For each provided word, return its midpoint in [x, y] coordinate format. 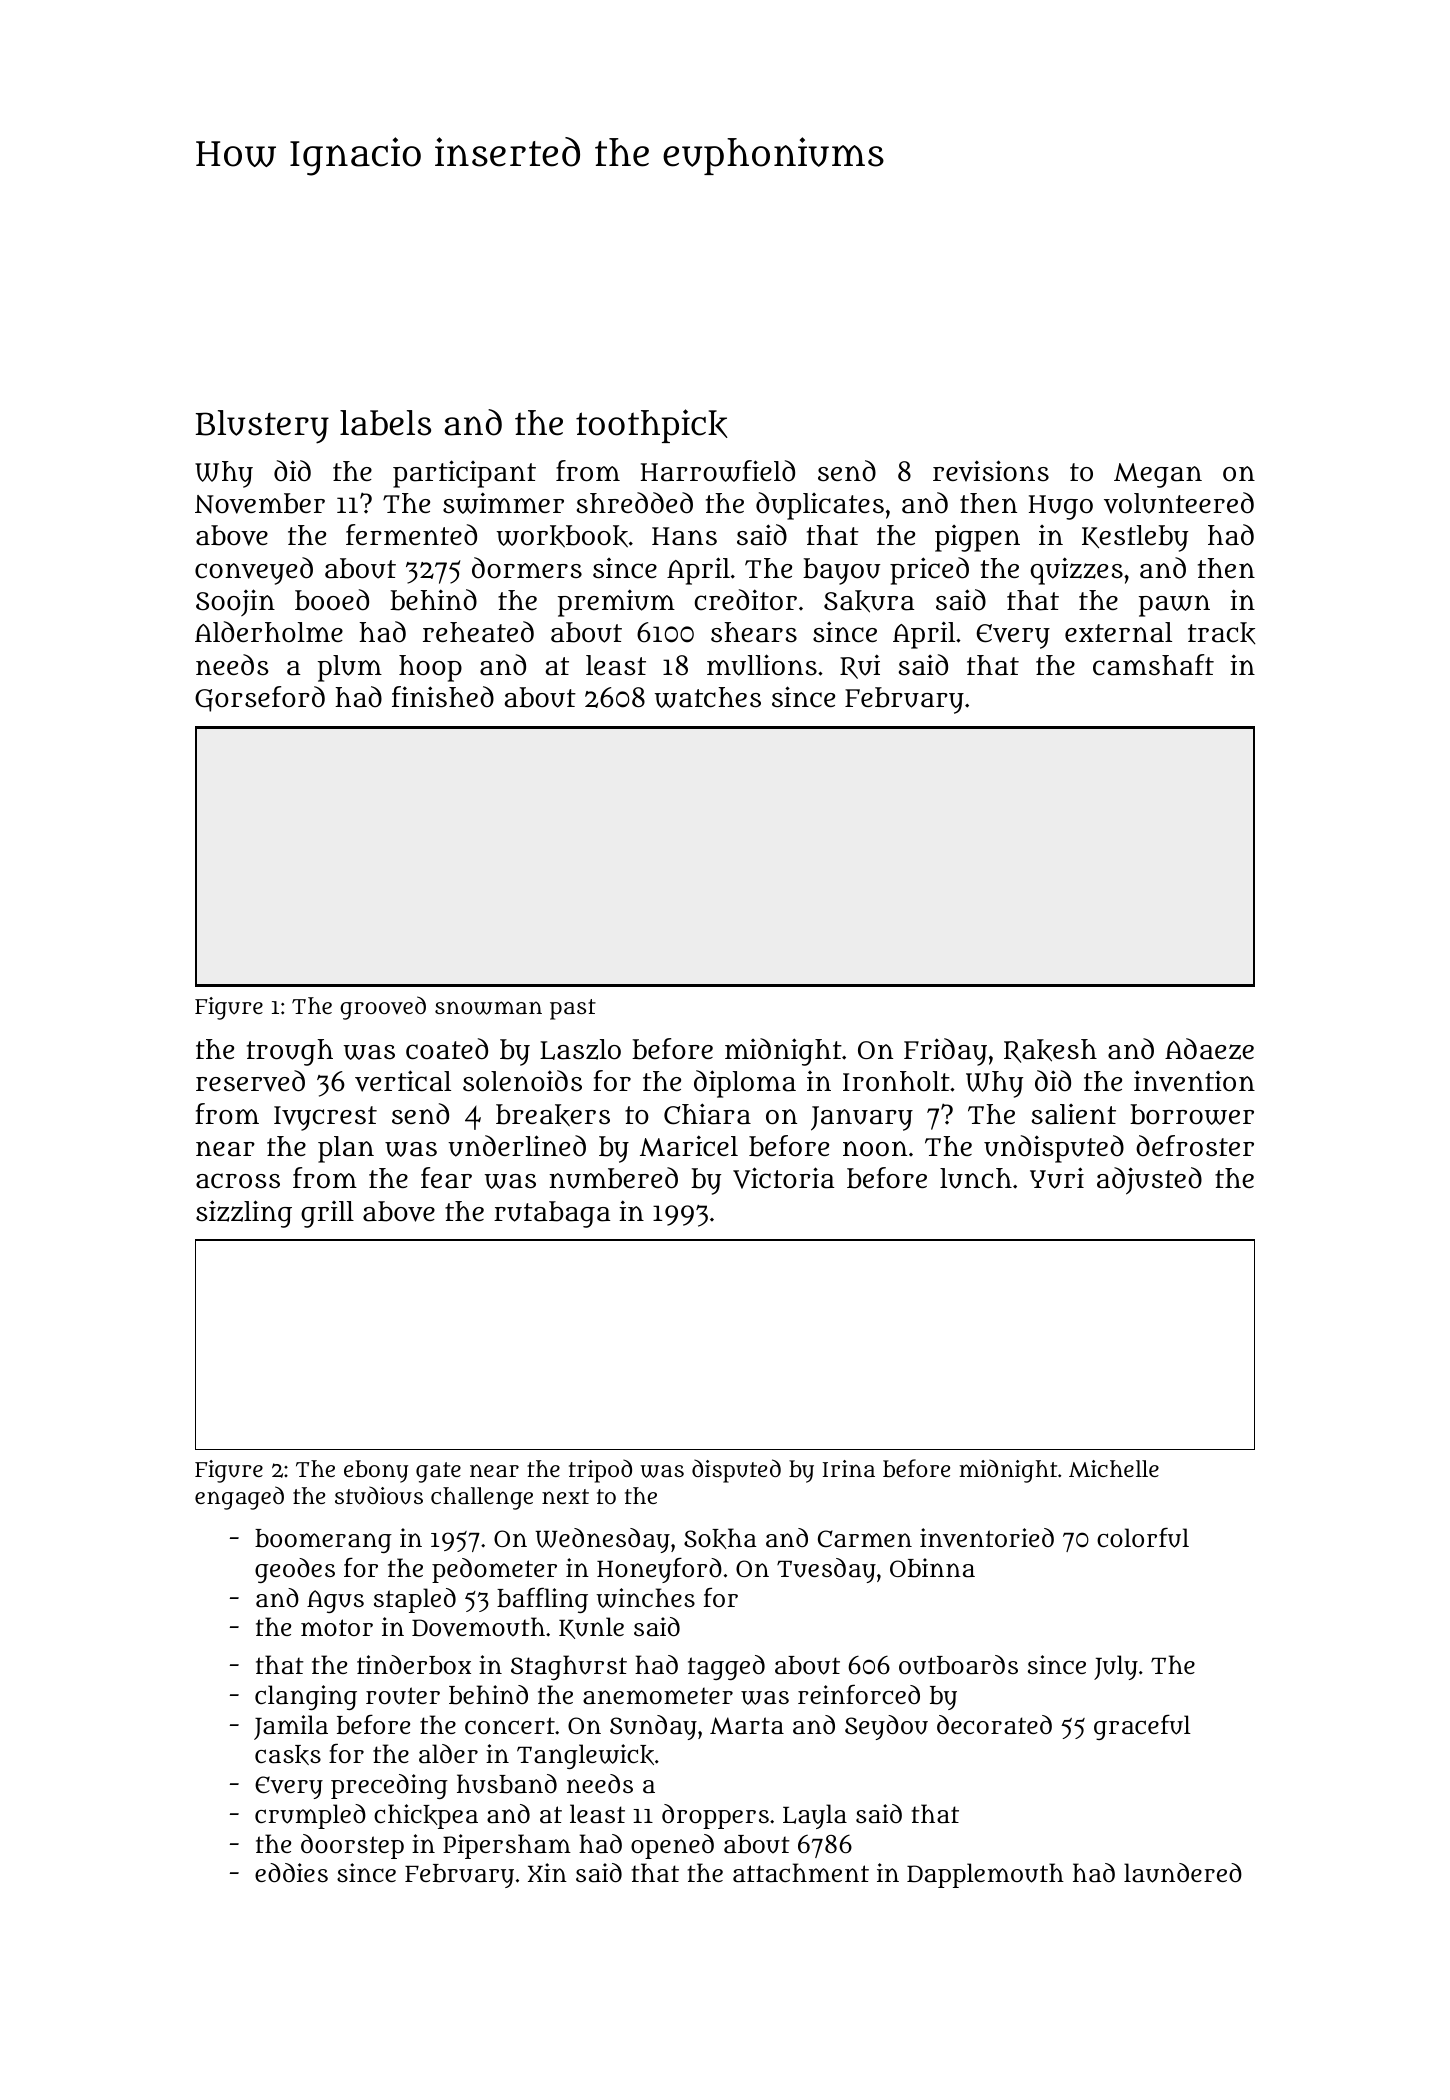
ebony [376, 1471]
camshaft [1153, 665]
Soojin [235, 602]
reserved [250, 1081]
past [573, 1009]
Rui [860, 666]
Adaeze [1209, 1049]
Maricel [689, 1146]
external [1118, 632]
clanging [306, 1697]
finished [443, 697]
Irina [849, 1468]
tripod [600, 1471]
